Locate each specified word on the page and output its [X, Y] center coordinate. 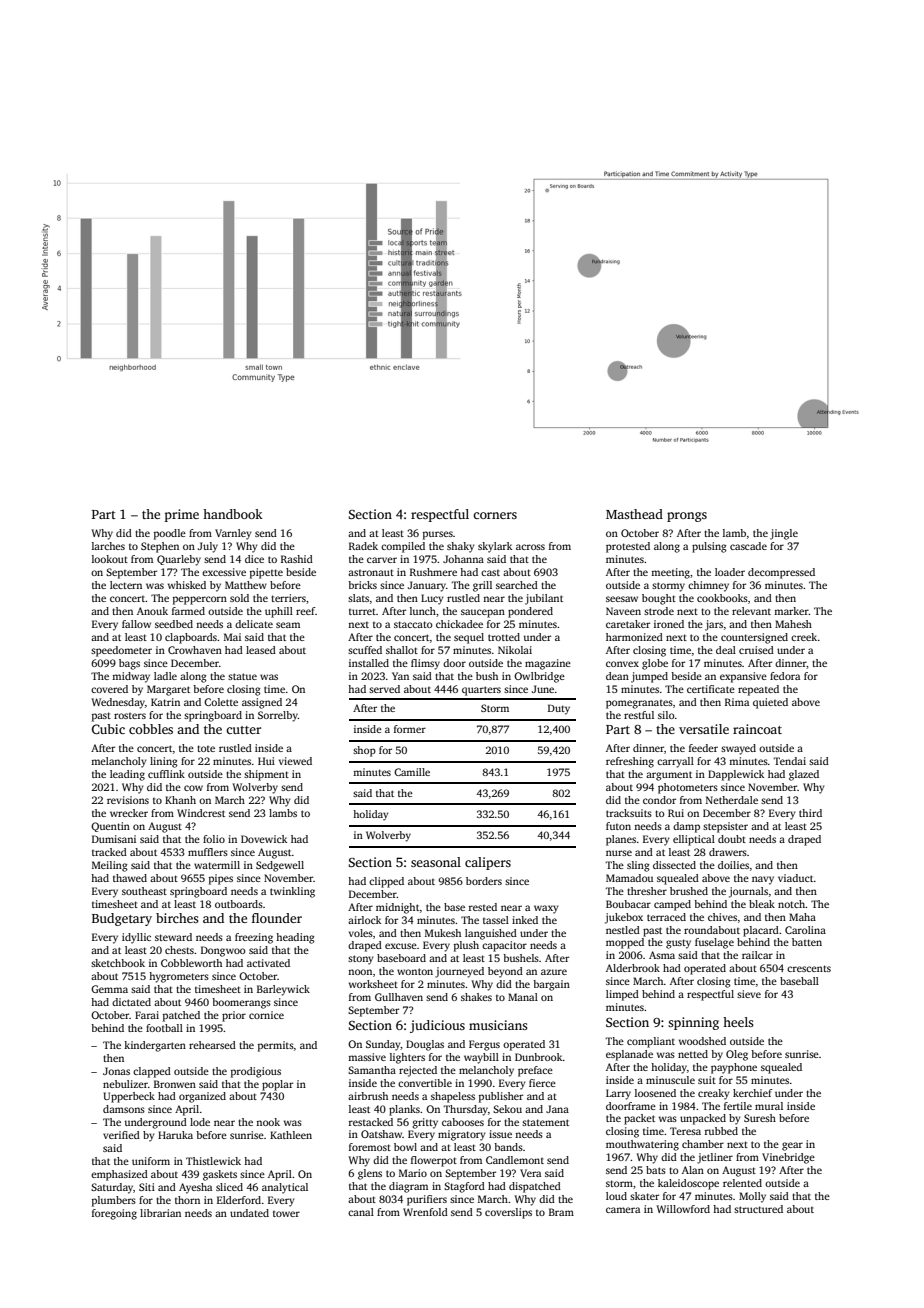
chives [722, 917]
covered [109, 689]
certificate [711, 689]
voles [361, 933]
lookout [110, 559]
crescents [809, 968]
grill [482, 586]
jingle [784, 534]
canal [361, 1212]
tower [286, 1214]
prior [234, 1016]
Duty [559, 709]
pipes [221, 879]
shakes [476, 997]
